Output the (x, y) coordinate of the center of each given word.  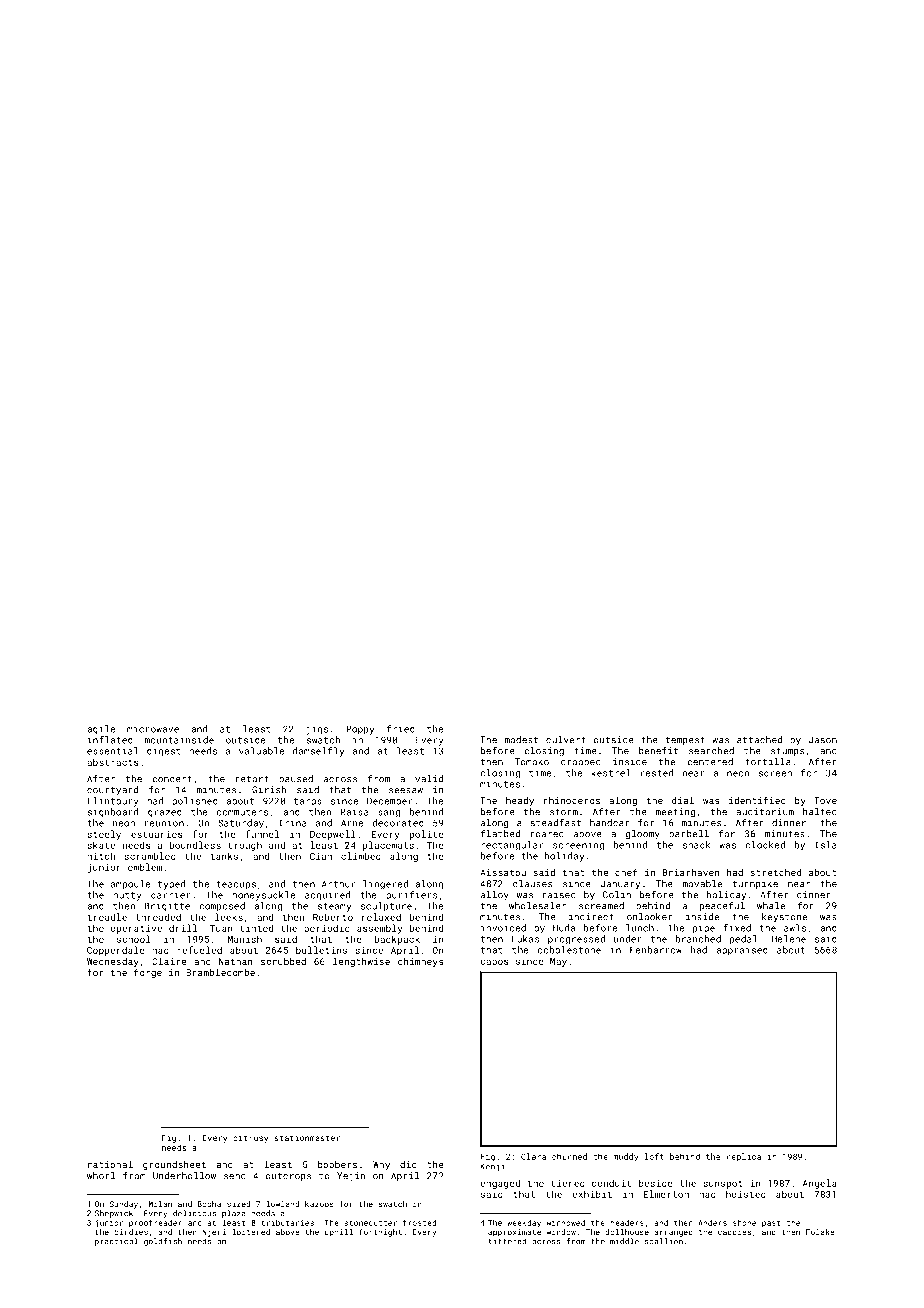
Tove (825, 800)
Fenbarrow (656, 950)
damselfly (318, 752)
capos (494, 963)
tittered (507, 1241)
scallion (664, 1241)
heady (520, 801)
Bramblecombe (220, 972)
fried (400, 729)
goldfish (163, 1242)
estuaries (157, 834)
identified (757, 800)
